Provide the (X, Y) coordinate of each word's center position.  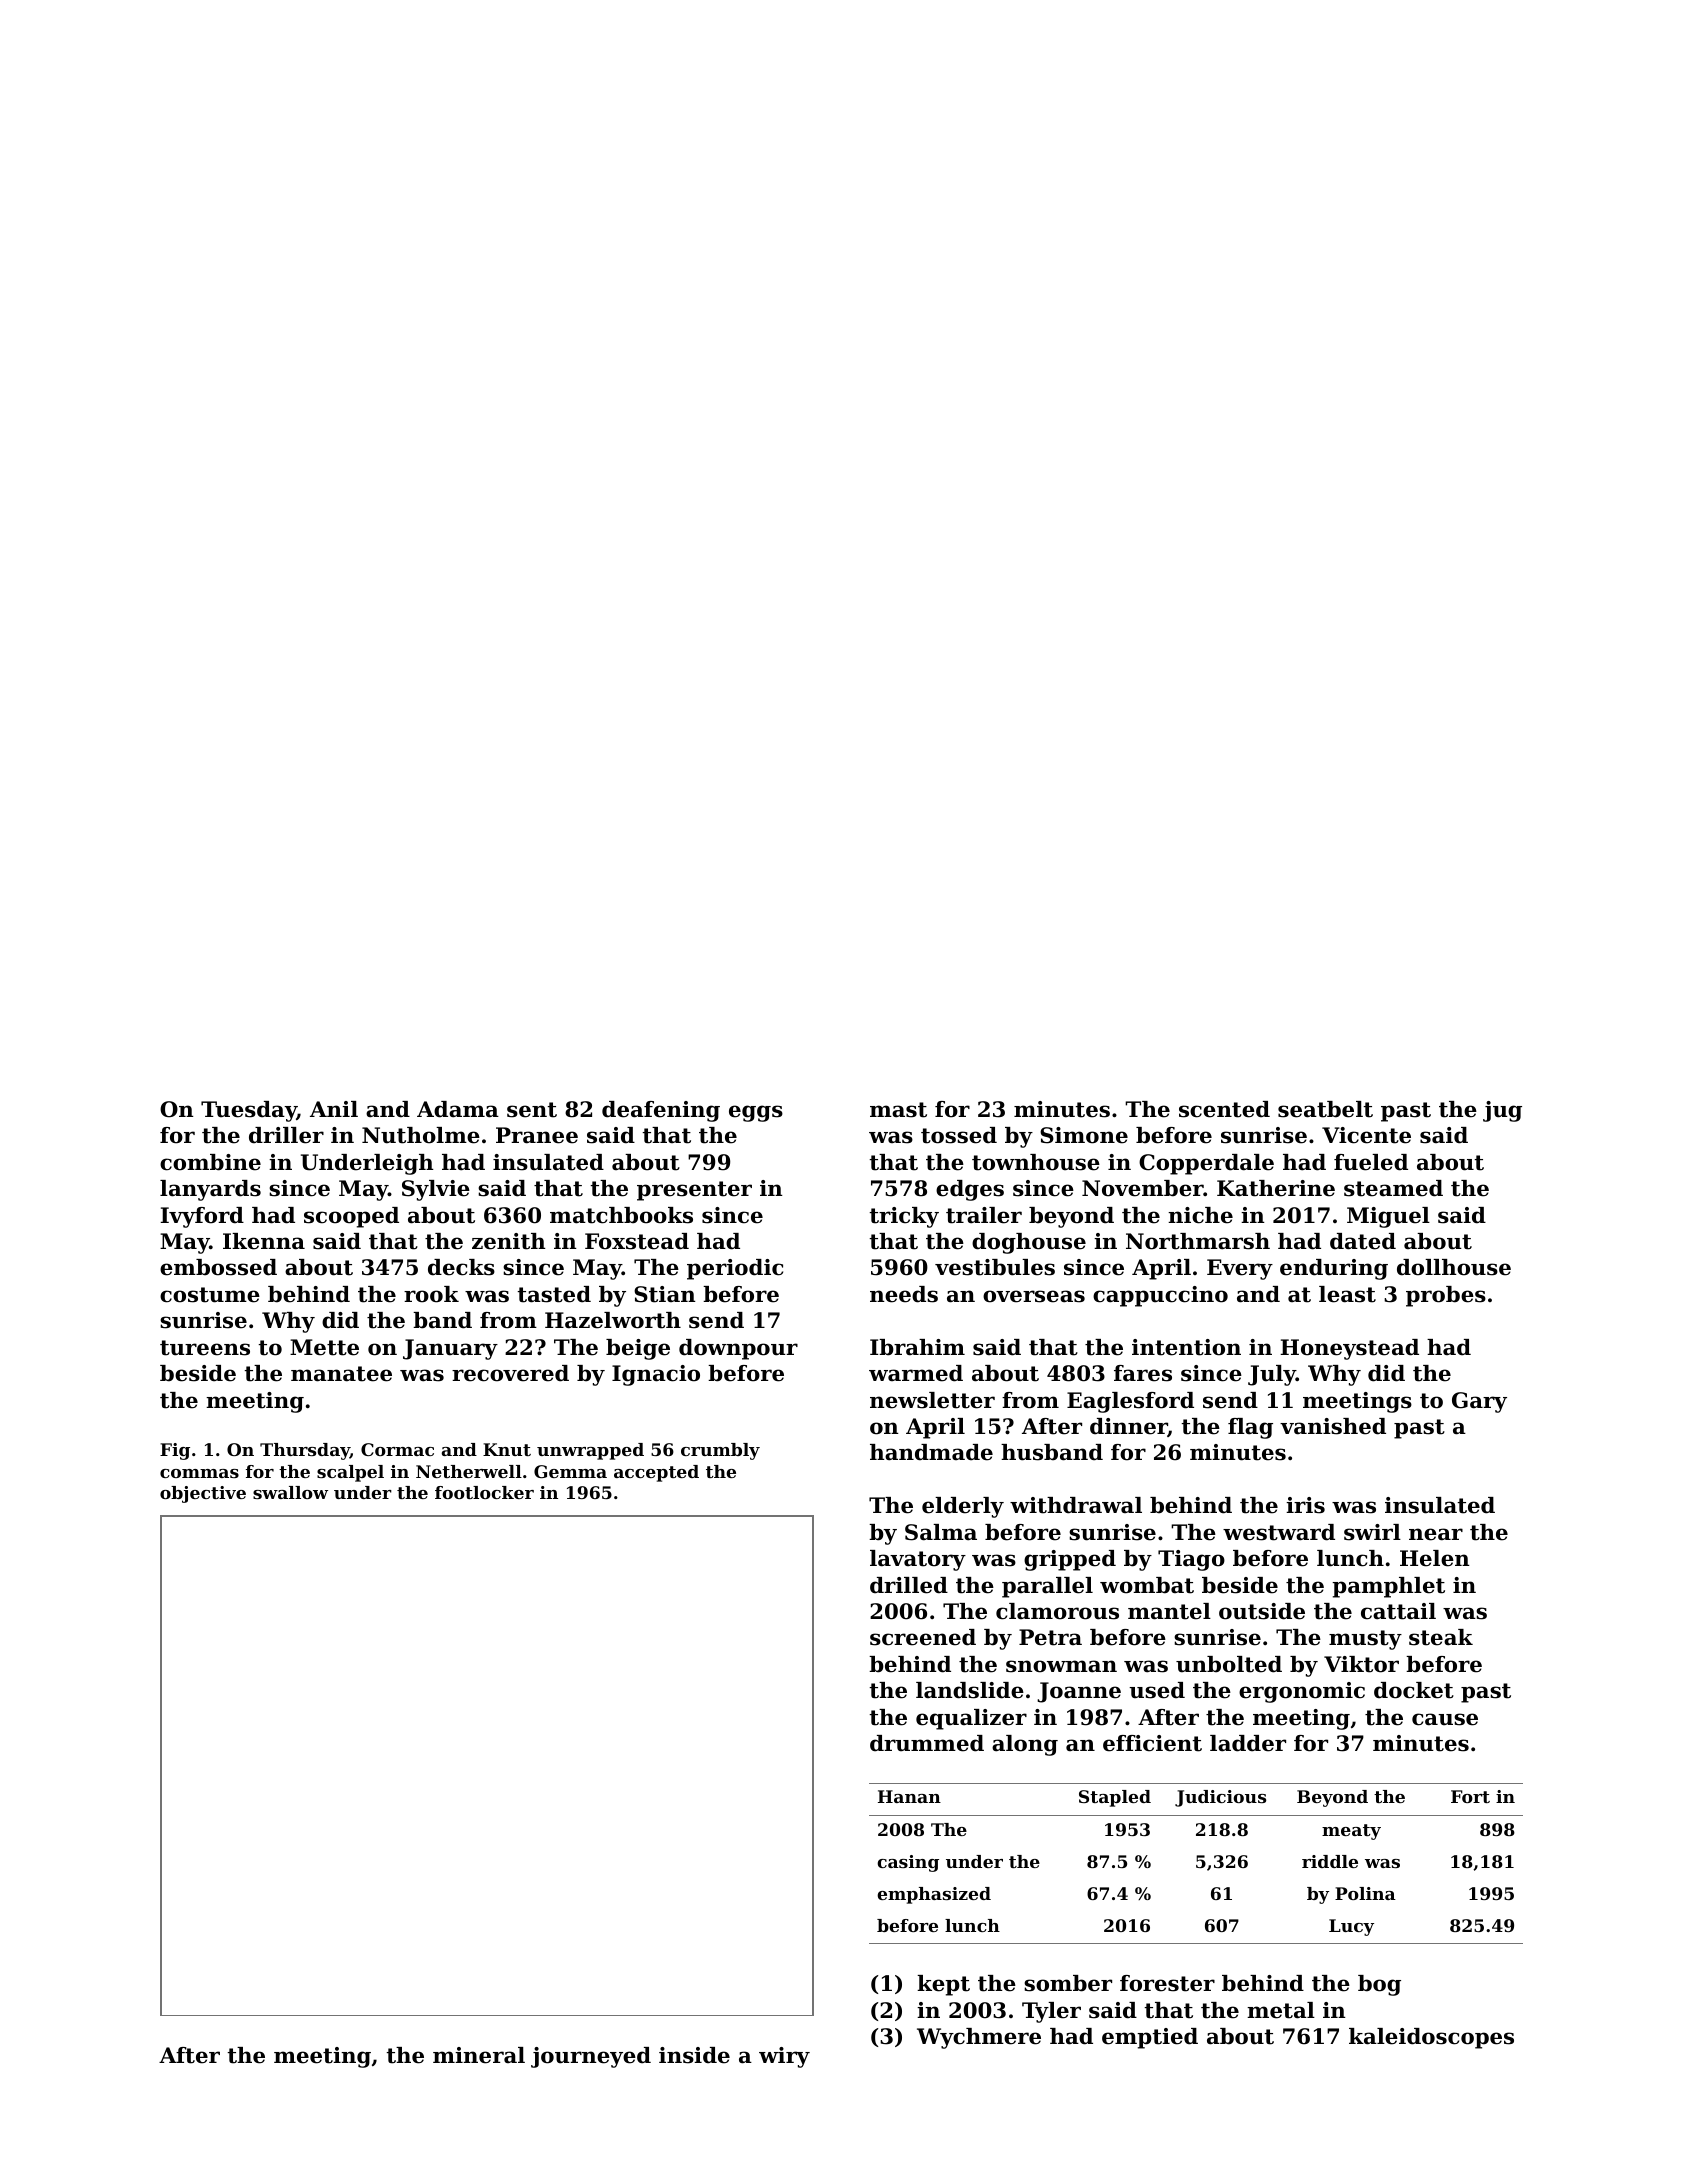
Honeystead (1349, 1349)
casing (908, 1863)
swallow (290, 1492)
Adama (458, 1109)
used (1157, 1690)
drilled (909, 1585)
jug (1502, 1111)
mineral (479, 2055)
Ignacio (656, 1375)
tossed (959, 1135)
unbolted (1229, 1664)
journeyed (591, 2057)
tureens (205, 1348)
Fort (1470, 1796)
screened (923, 1637)
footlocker (484, 1492)
